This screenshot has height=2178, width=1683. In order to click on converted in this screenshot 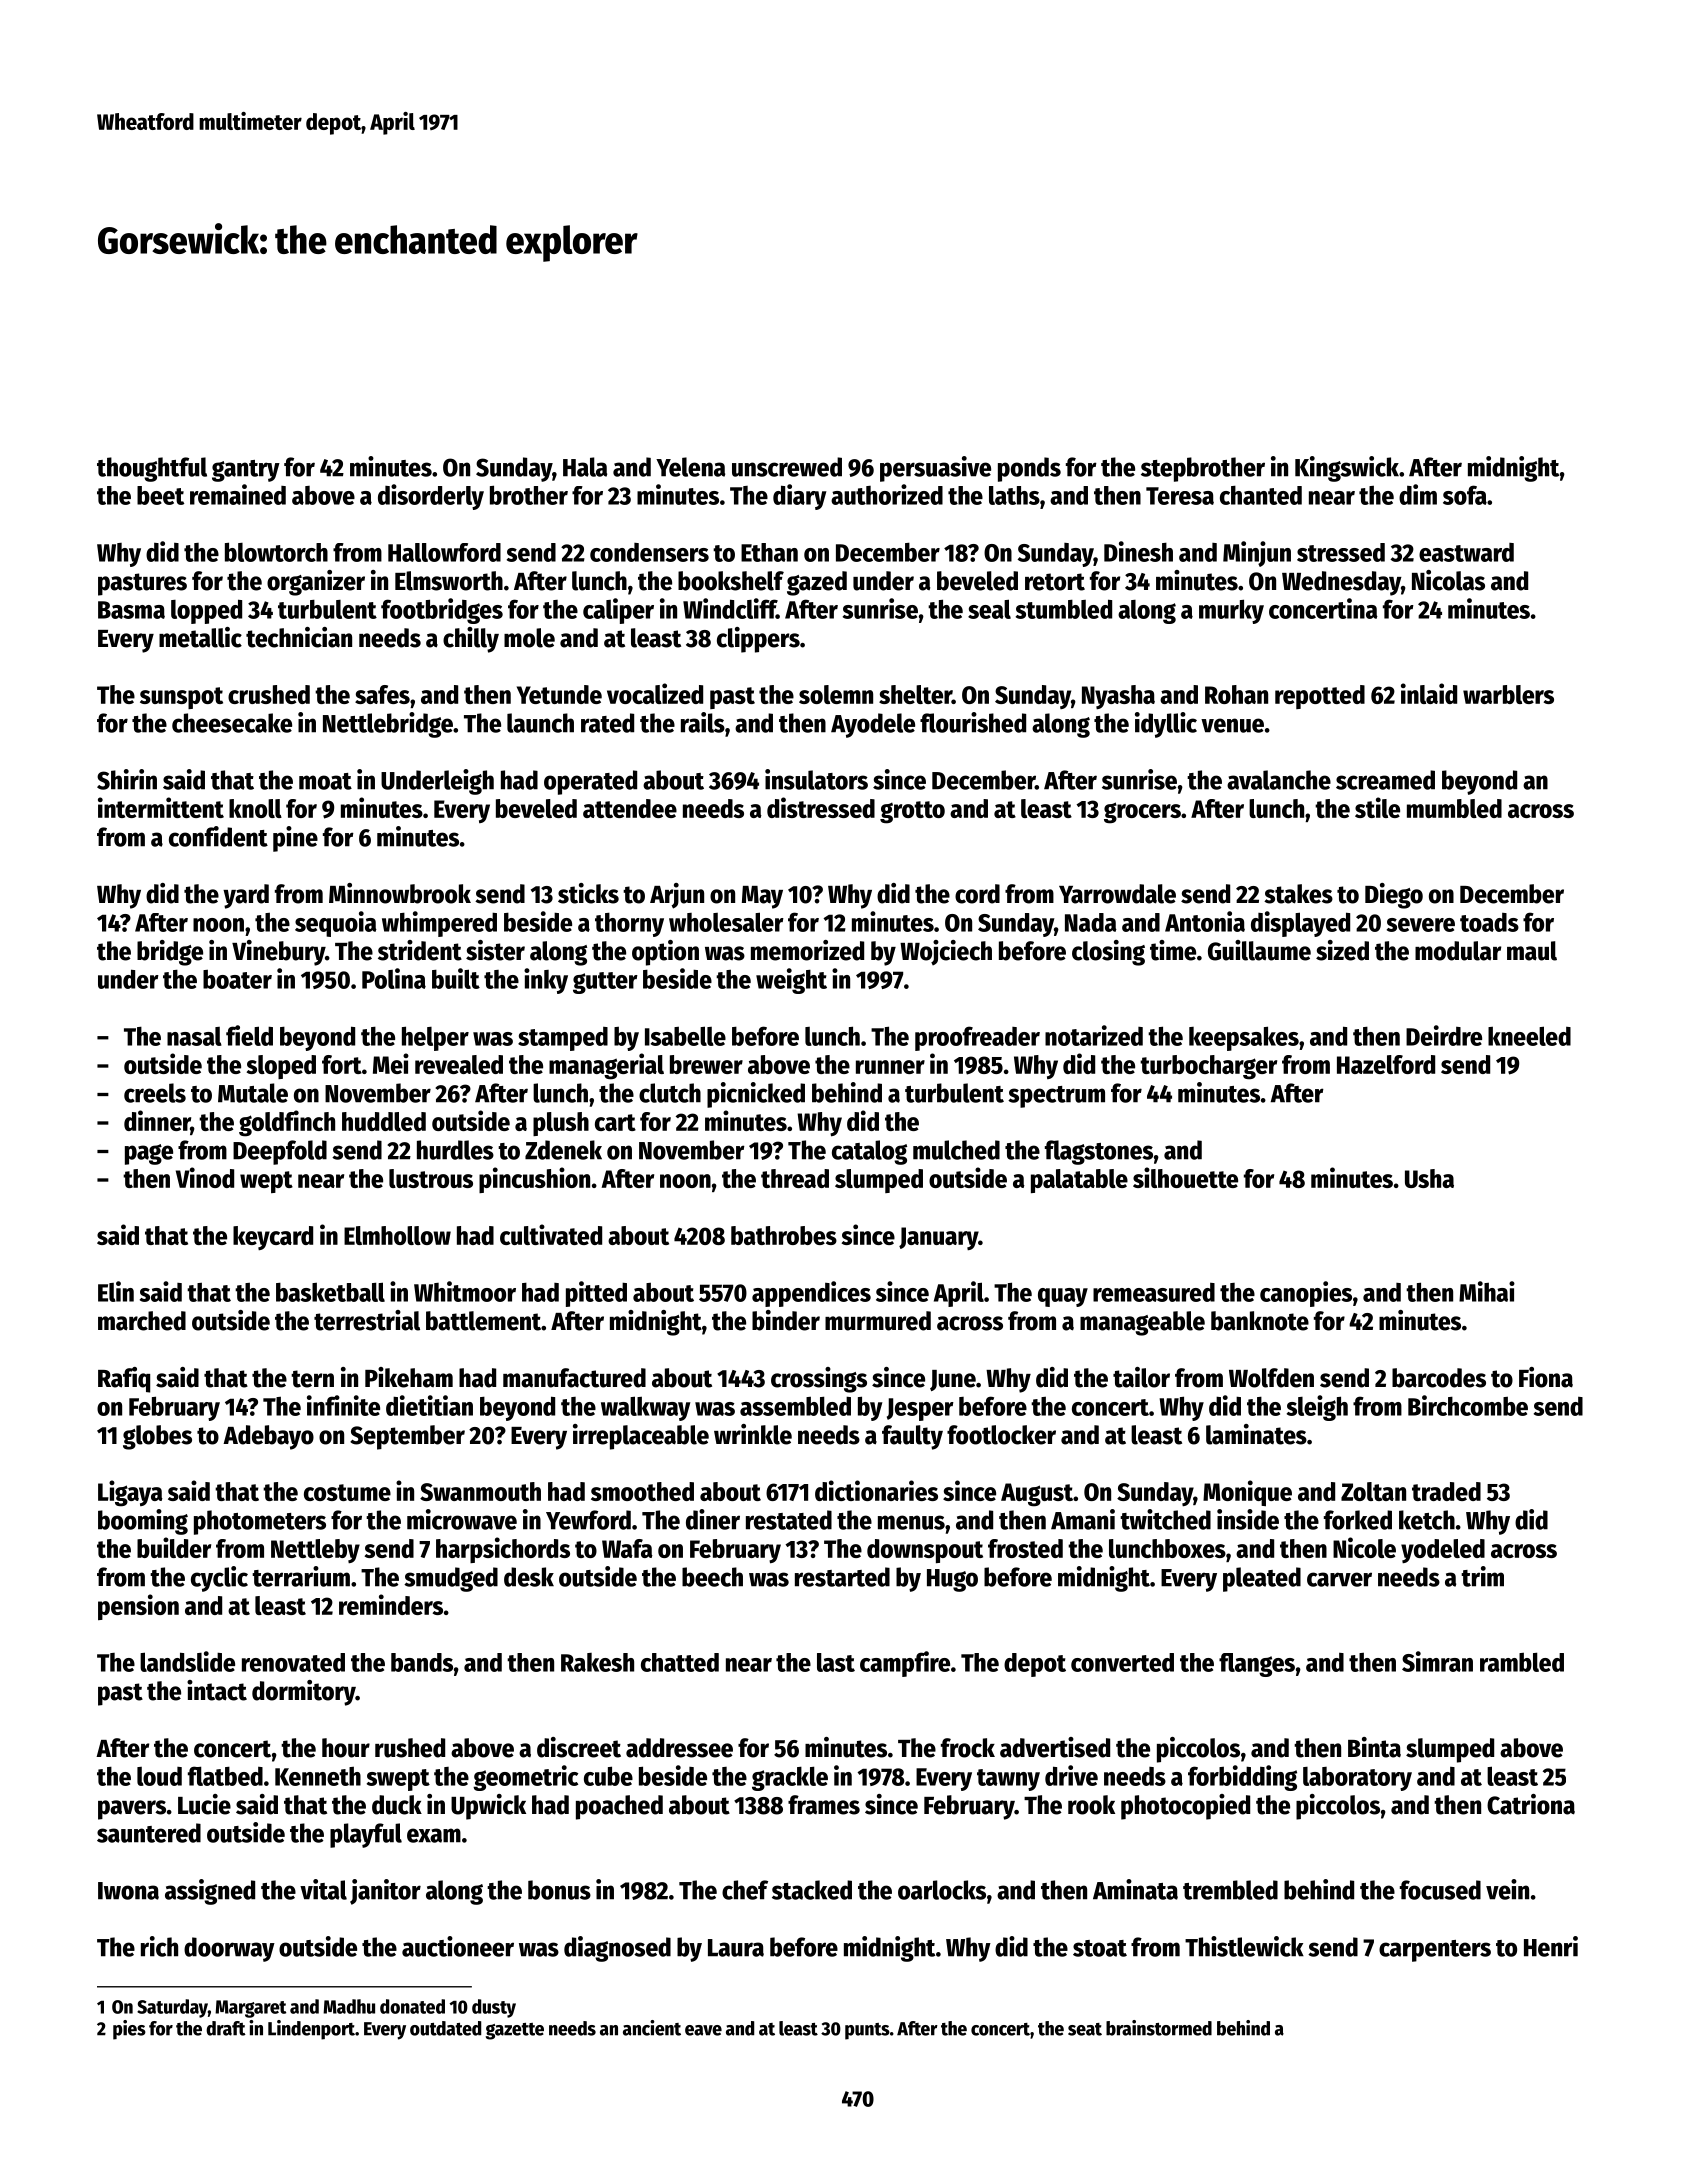, I will do `click(1122, 1662)`.
